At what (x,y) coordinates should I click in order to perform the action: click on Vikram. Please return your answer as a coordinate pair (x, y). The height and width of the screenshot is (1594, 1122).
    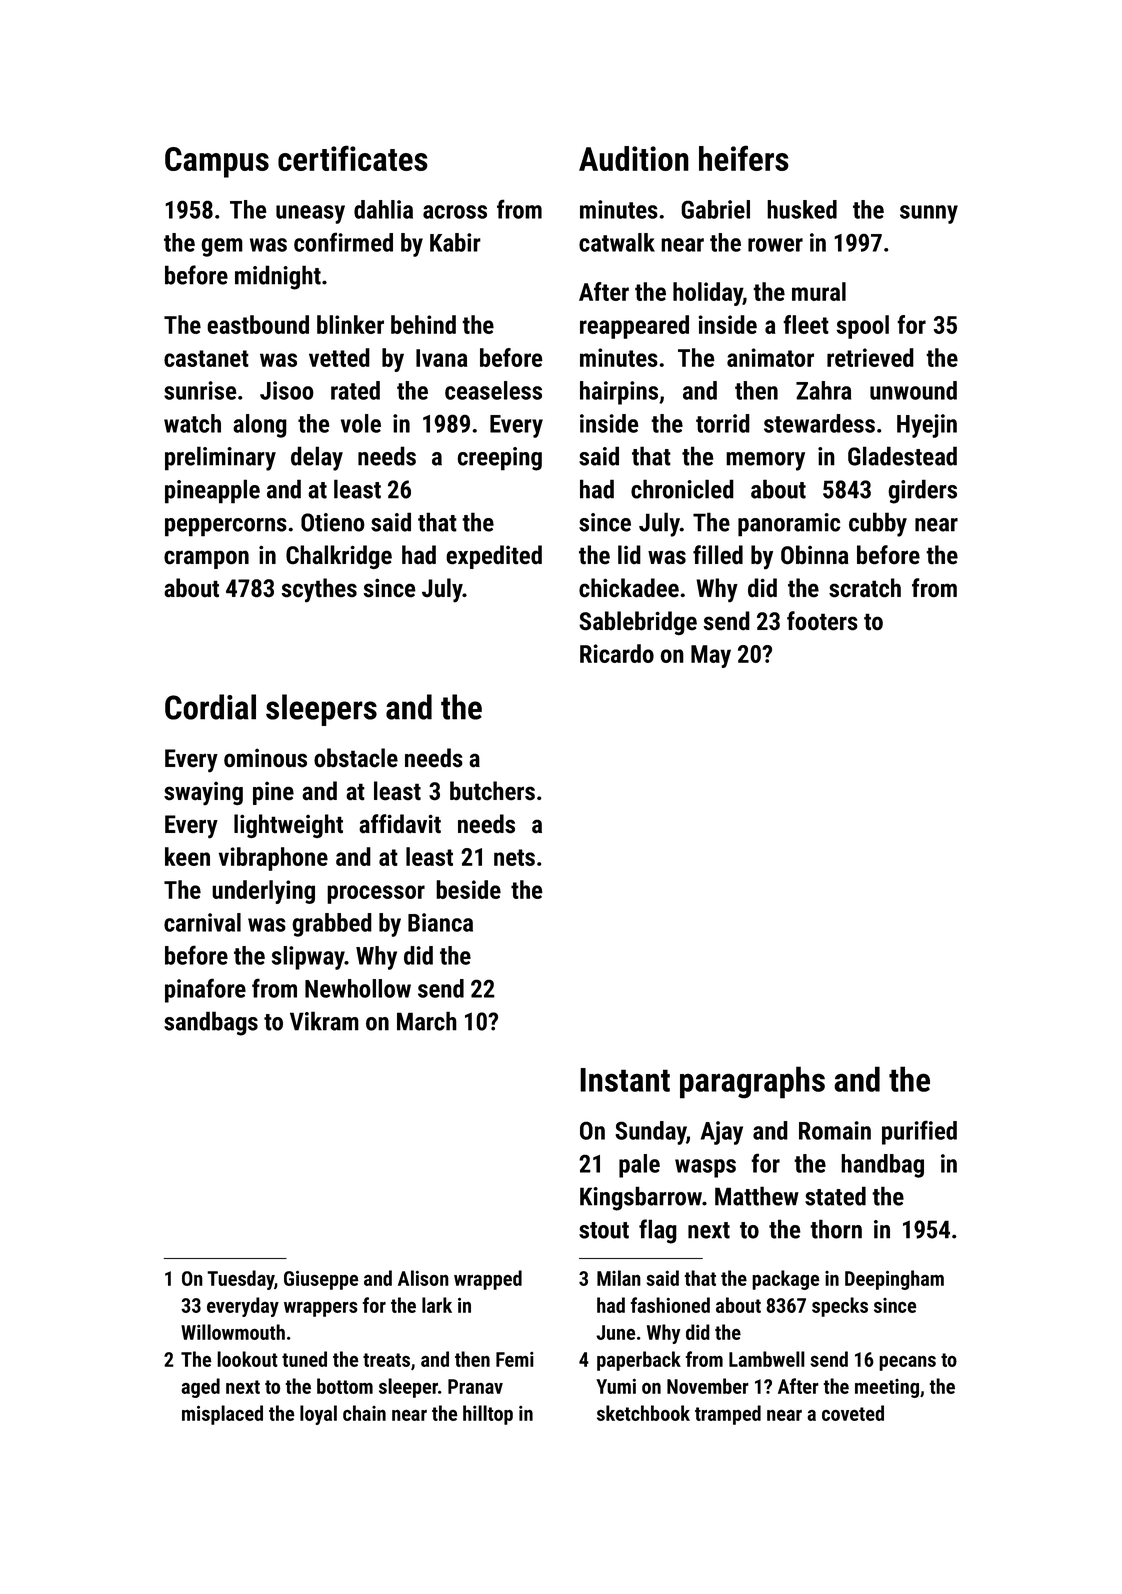
    Looking at the image, I should click on (324, 1021).
